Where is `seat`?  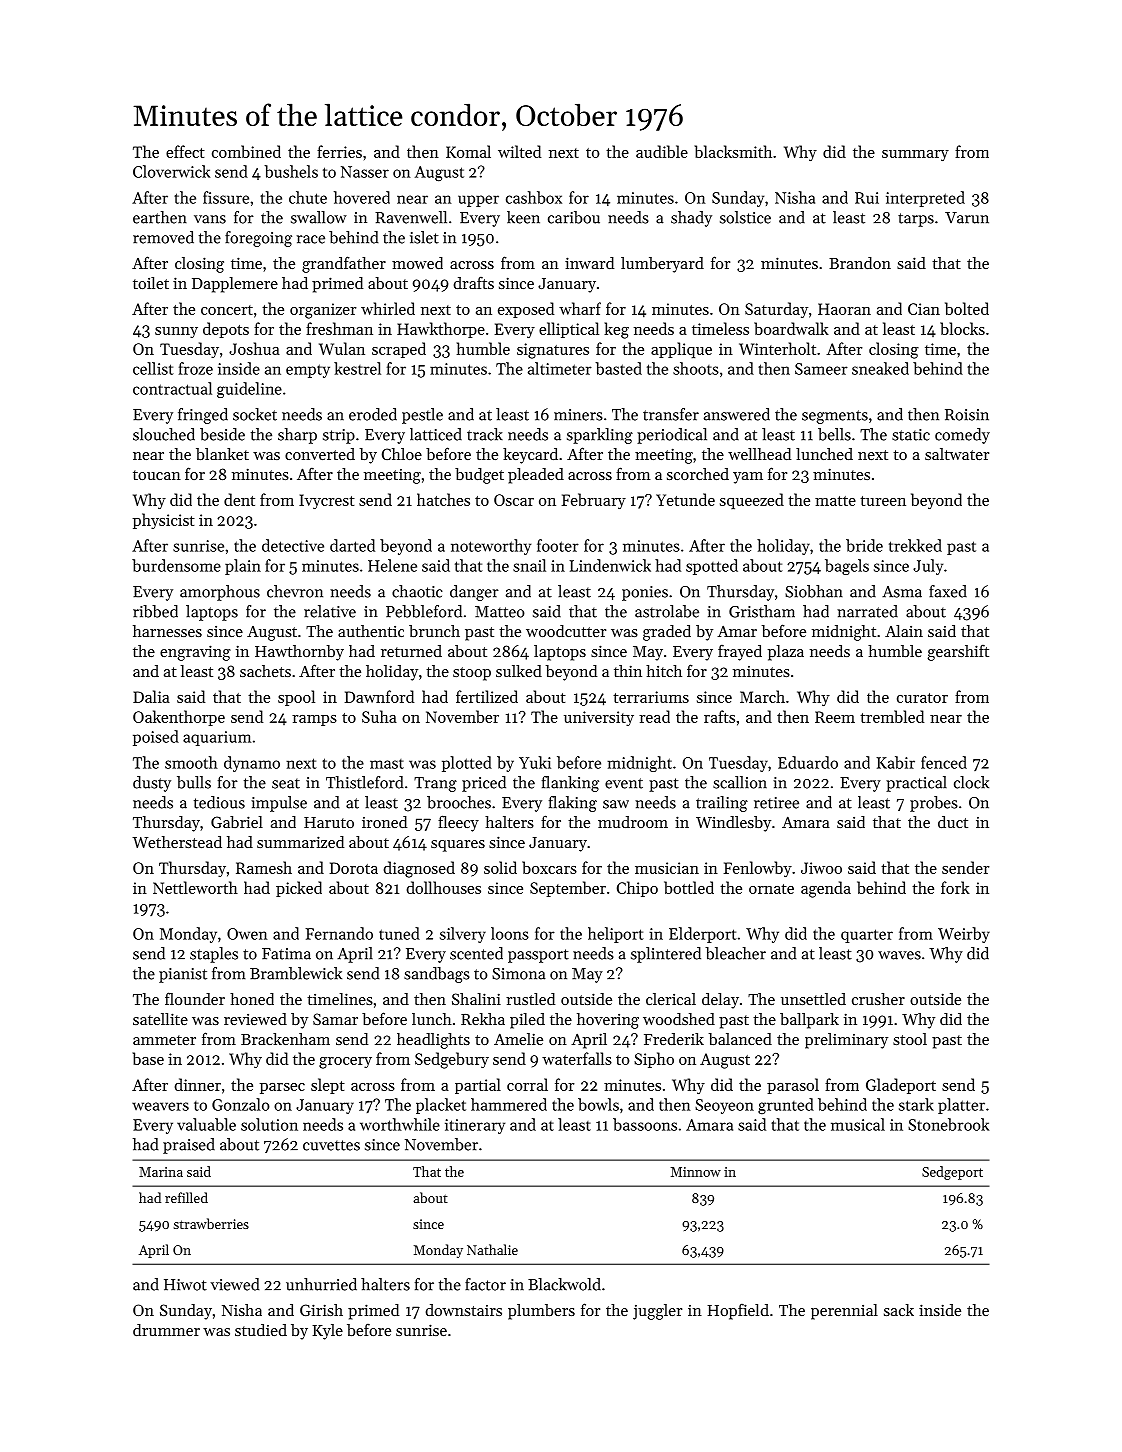 seat is located at coordinates (286, 783).
